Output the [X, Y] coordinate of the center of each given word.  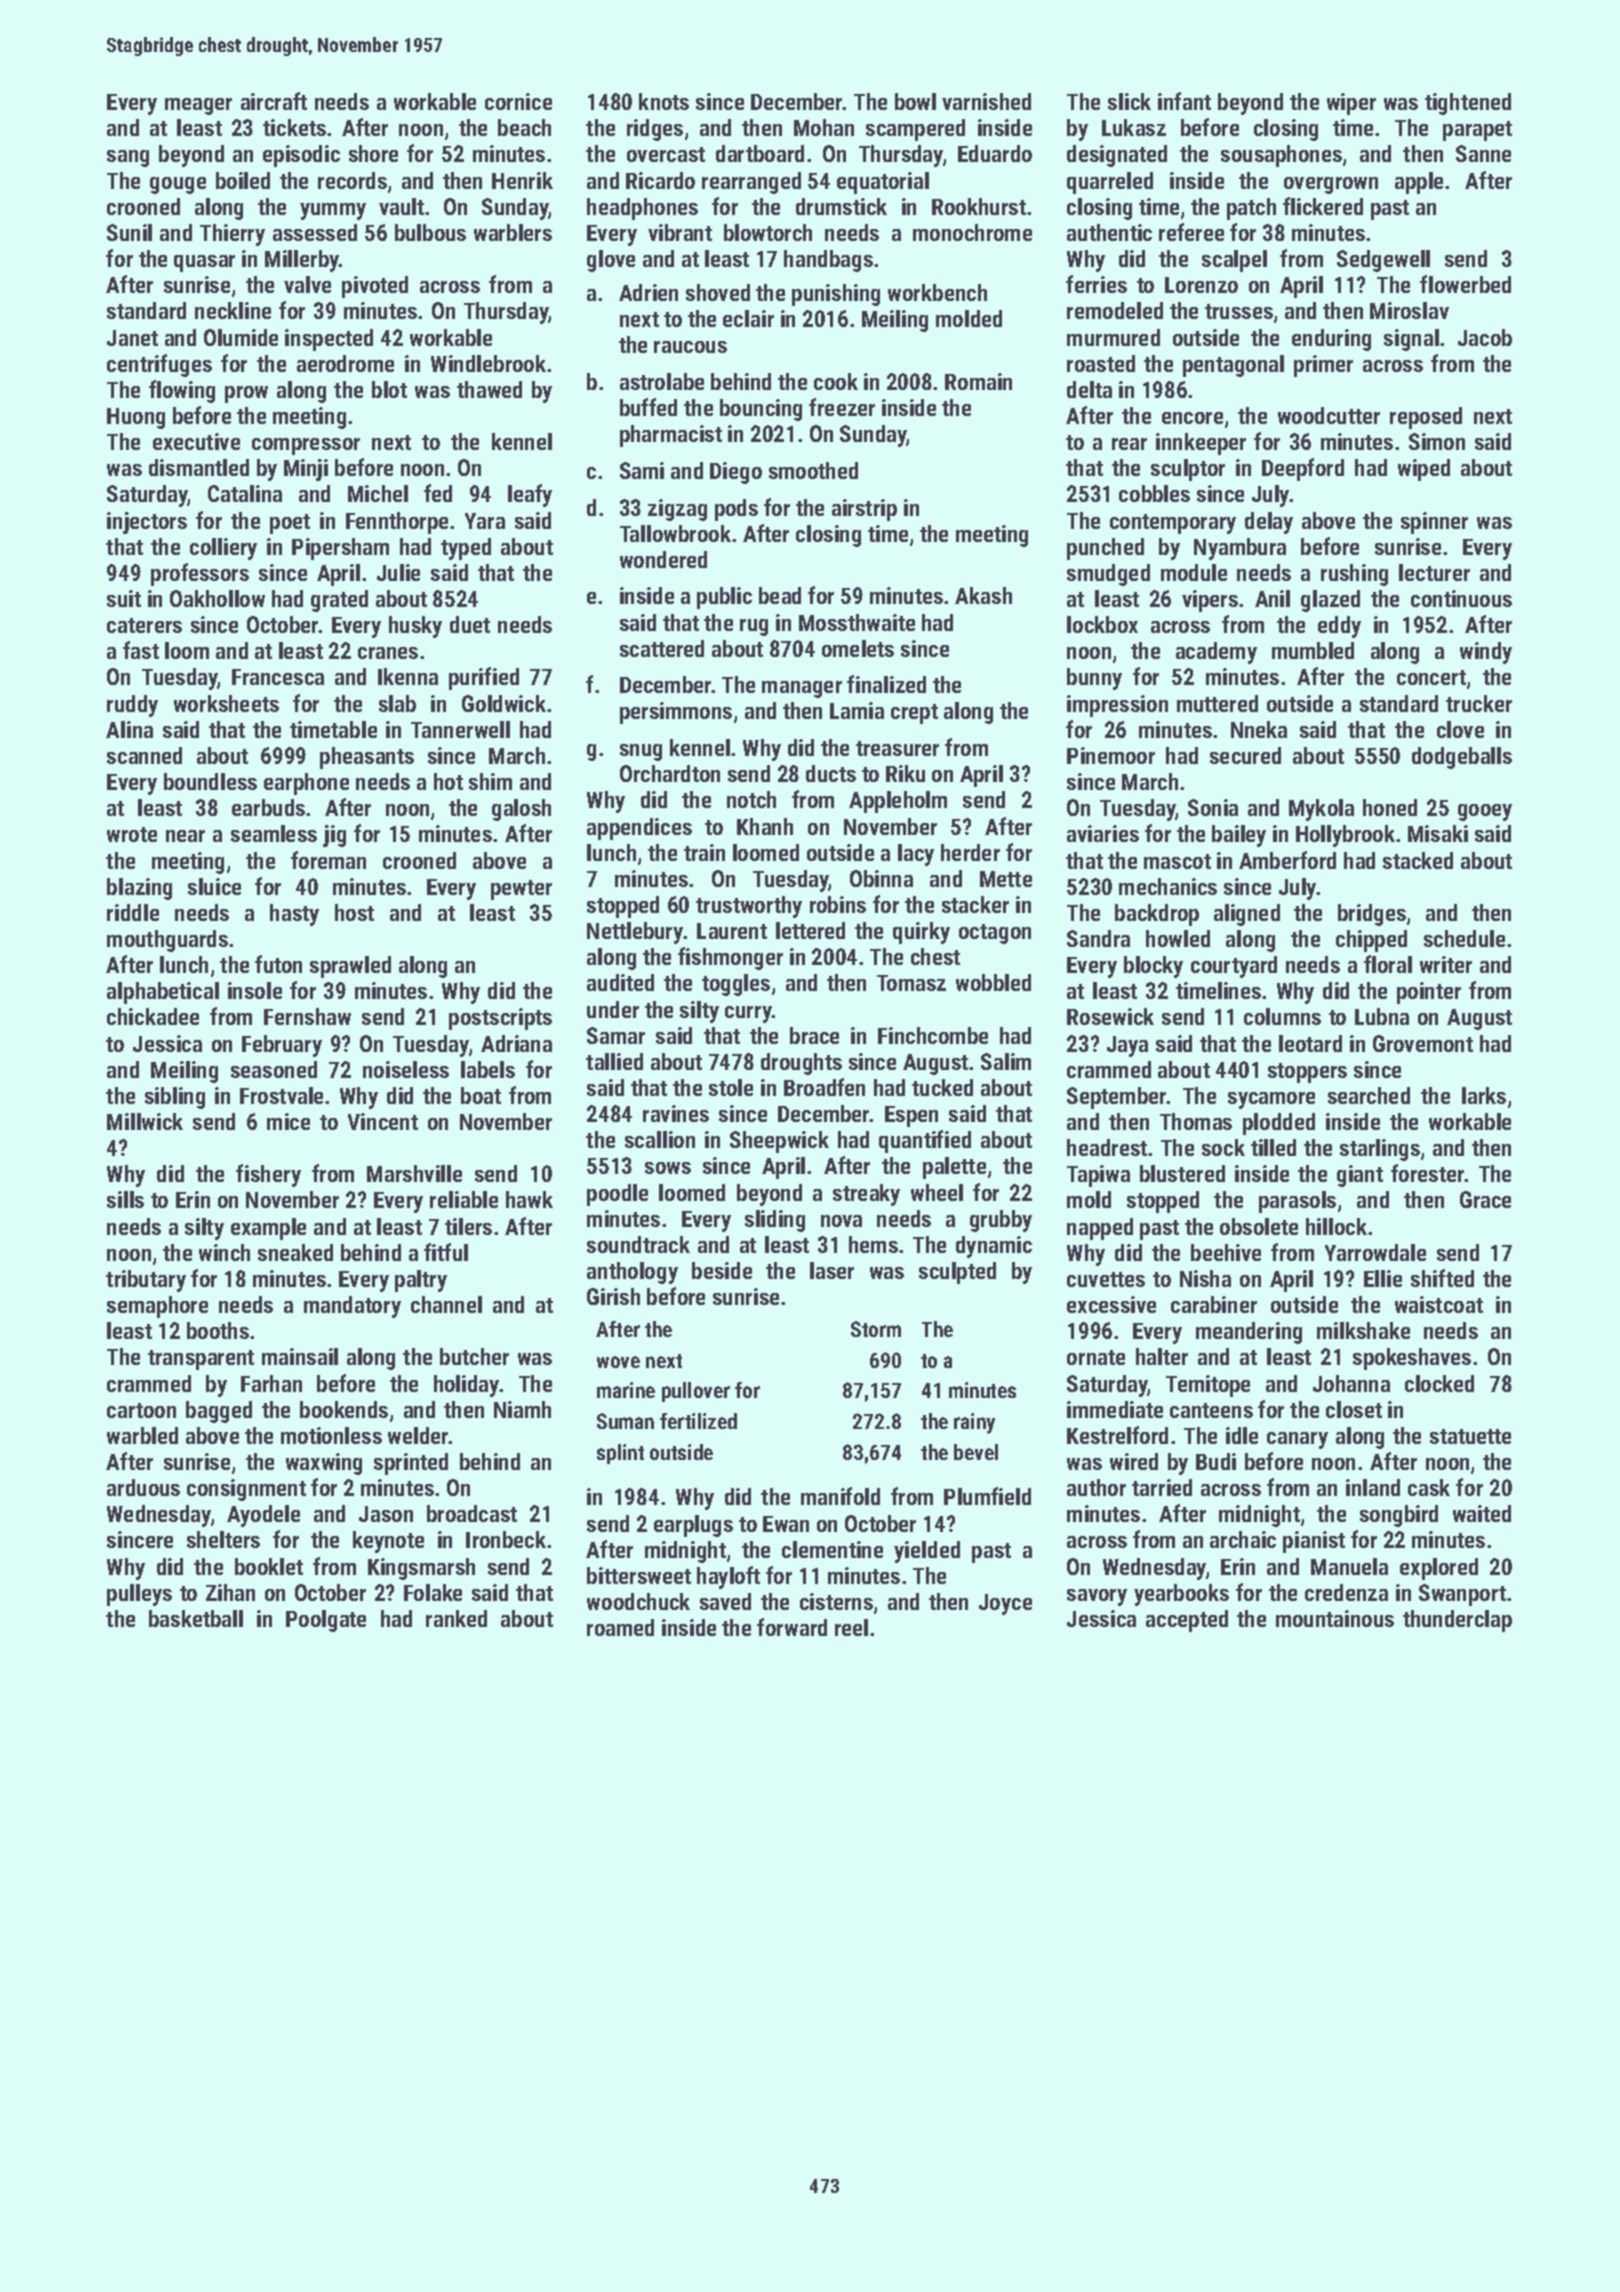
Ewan [786, 1524]
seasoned [274, 1069]
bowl [915, 101]
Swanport [1462, 1595]
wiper [1351, 104]
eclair [748, 318]
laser [832, 1270]
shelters [223, 1539]
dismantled [199, 467]
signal [1411, 340]
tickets [294, 127]
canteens [1211, 1410]
